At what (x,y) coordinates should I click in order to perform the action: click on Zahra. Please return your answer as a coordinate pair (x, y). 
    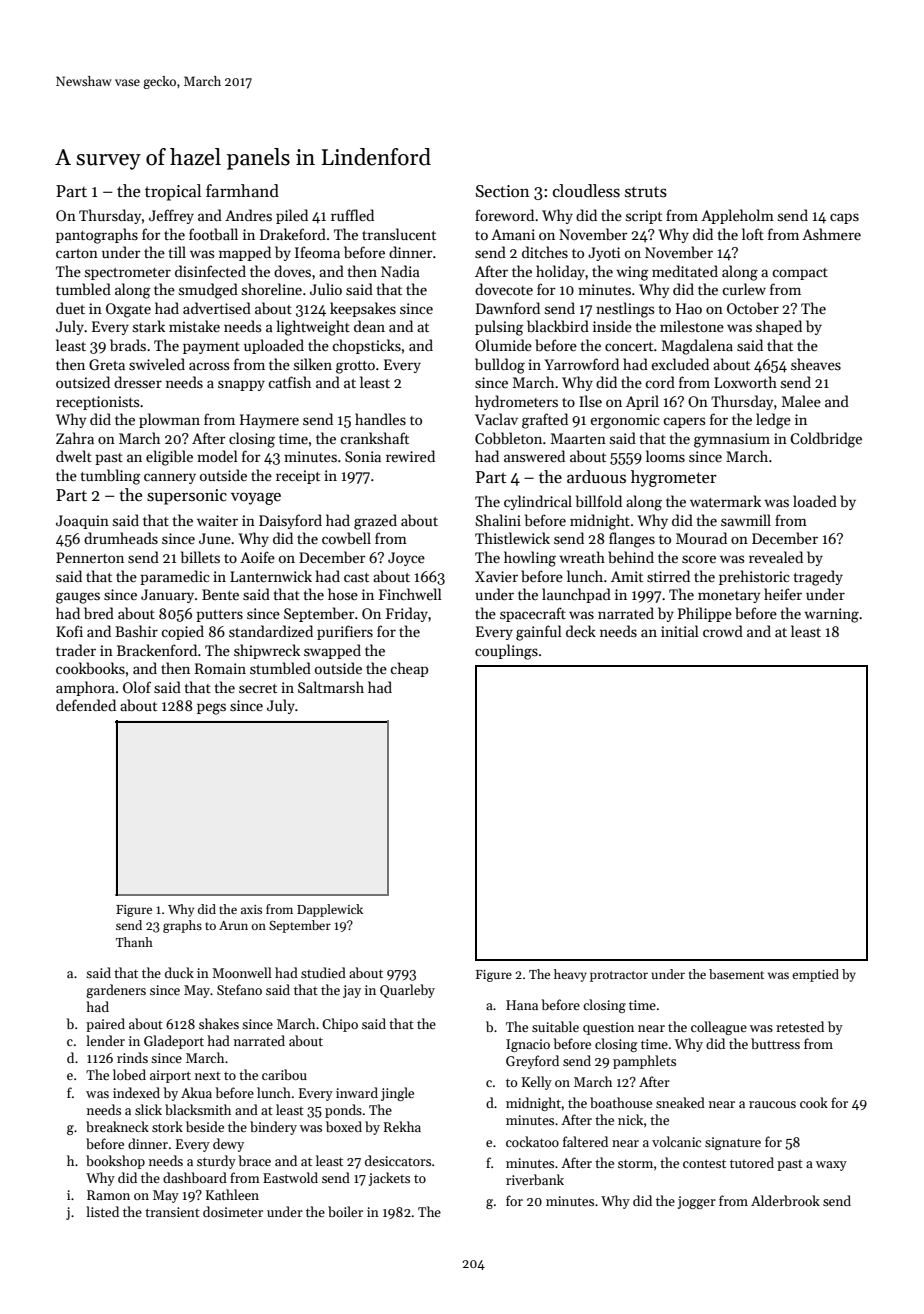
    Looking at the image, I should click on (75, 438).
